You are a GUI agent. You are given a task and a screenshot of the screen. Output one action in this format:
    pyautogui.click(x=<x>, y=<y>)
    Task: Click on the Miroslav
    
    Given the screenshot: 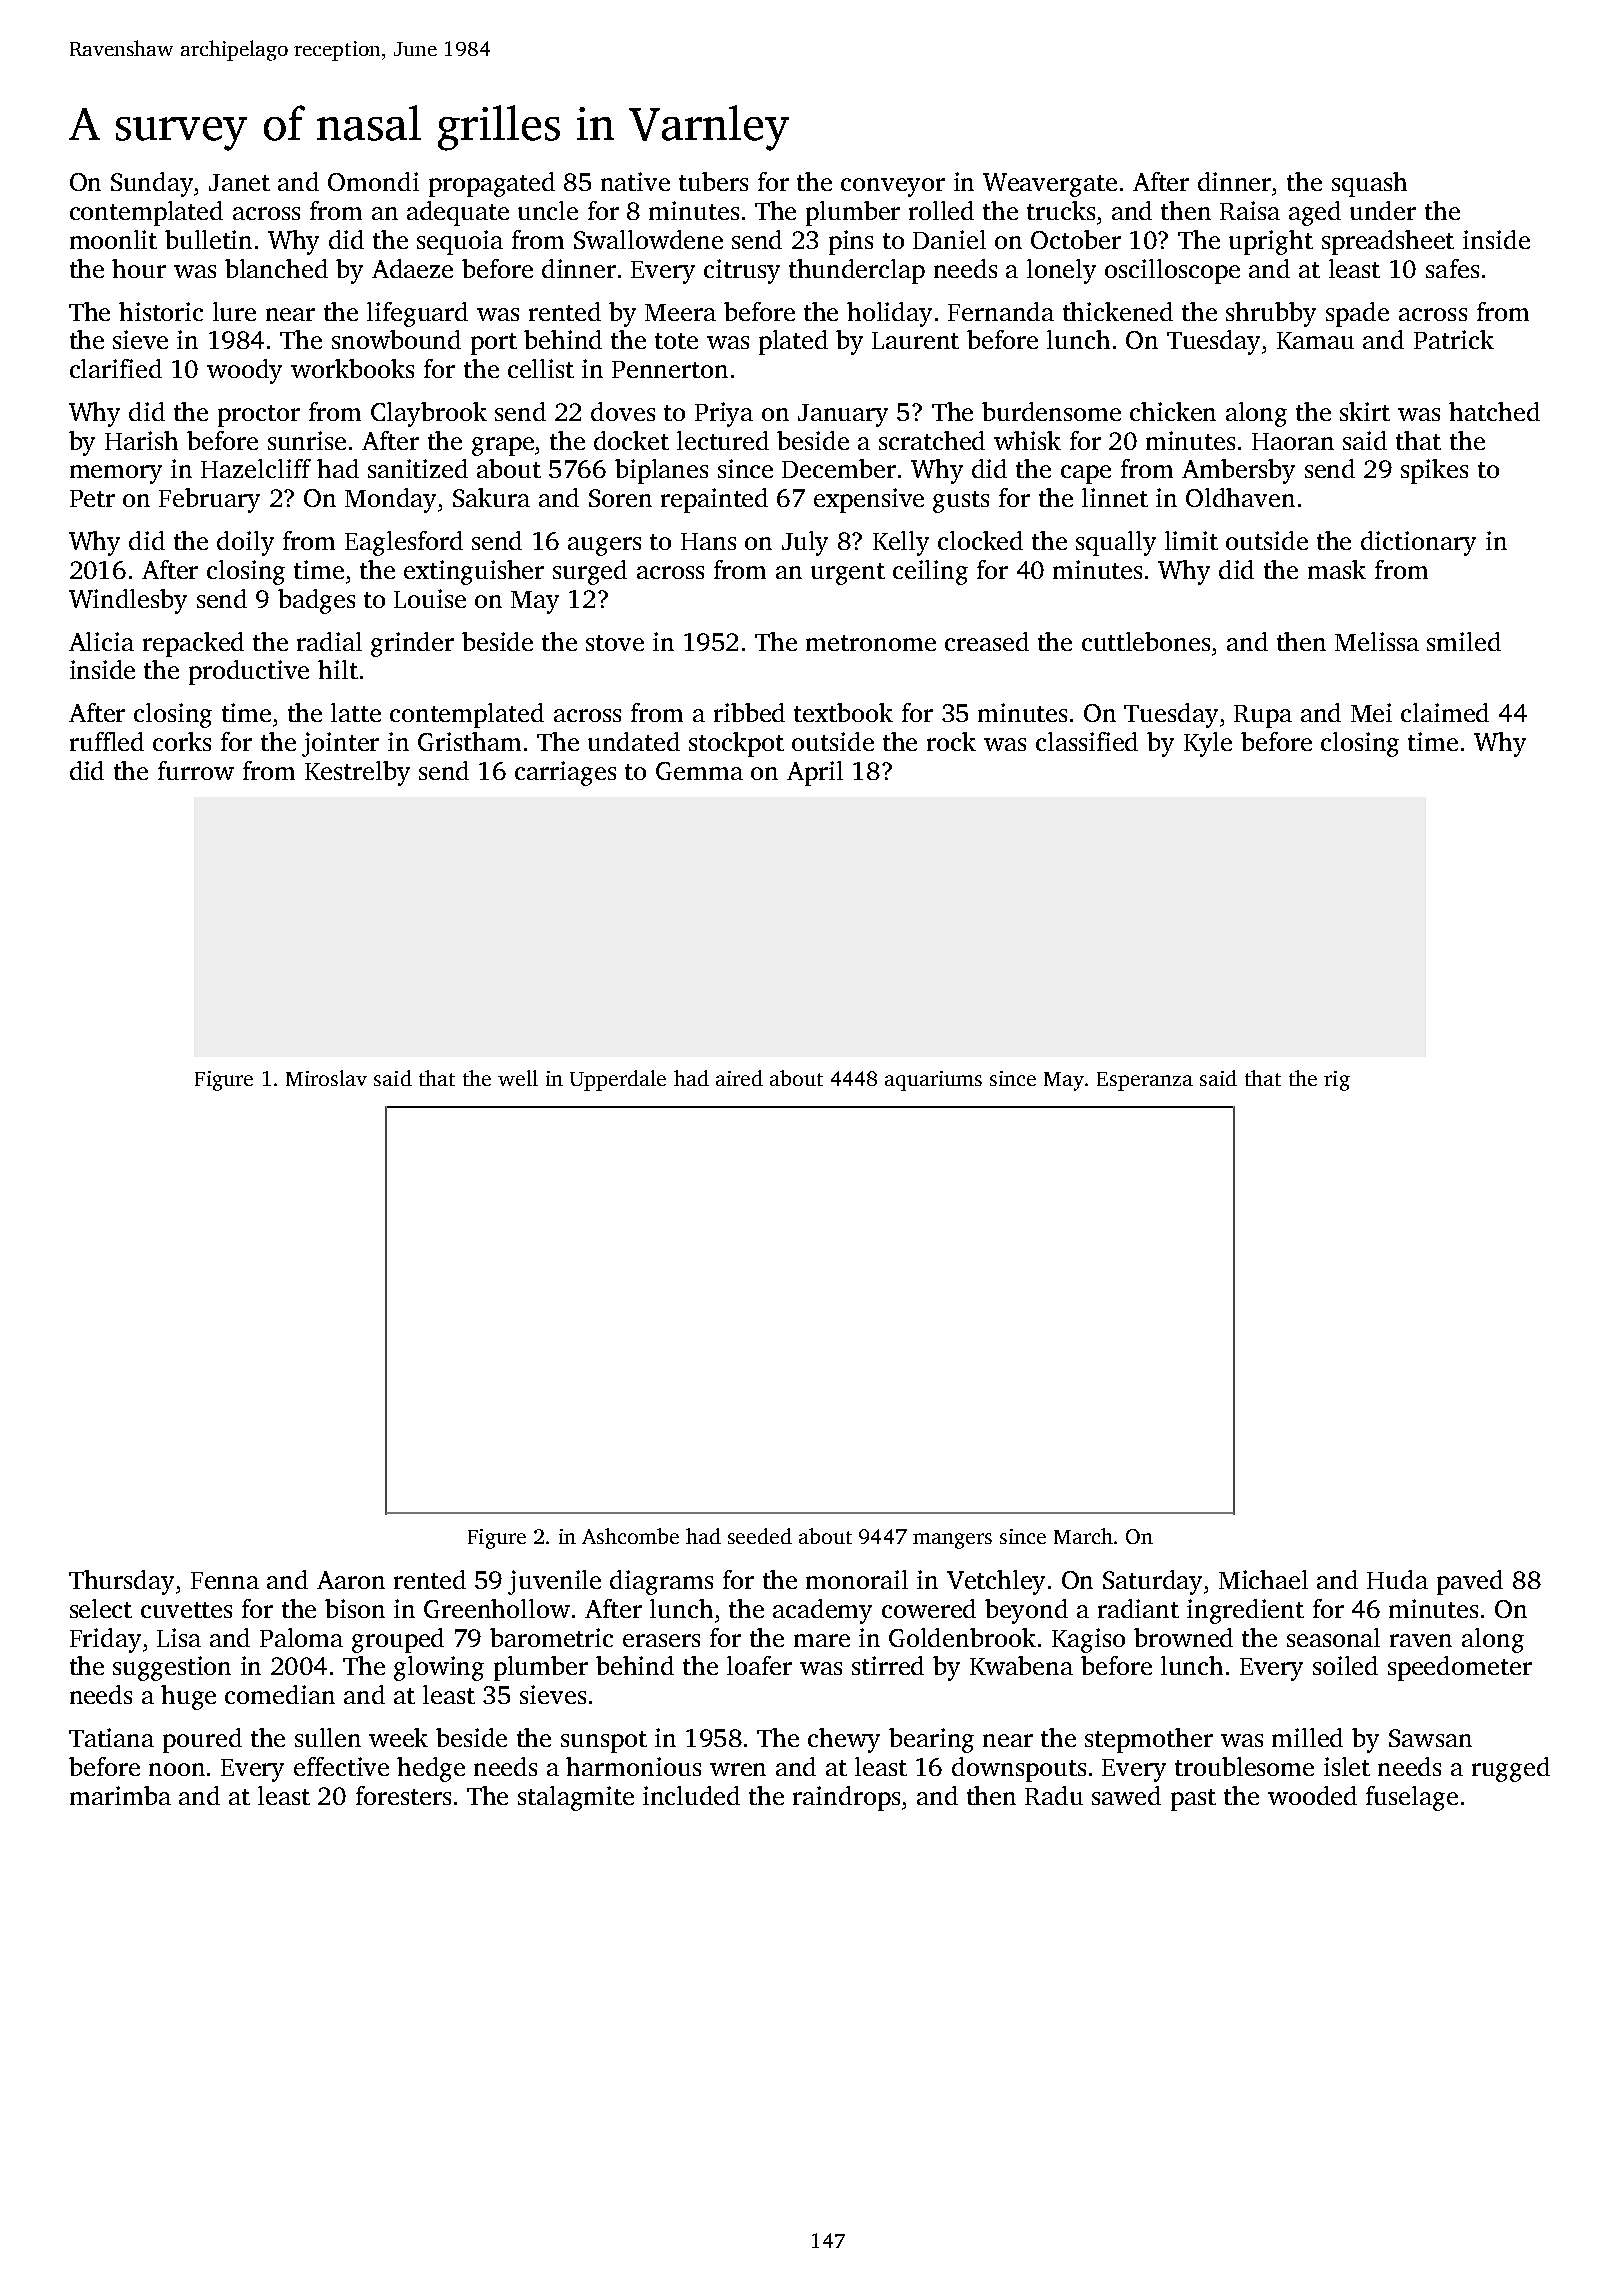 What is the action you would take?
    pyautogui.click(x=326, y=1078)
